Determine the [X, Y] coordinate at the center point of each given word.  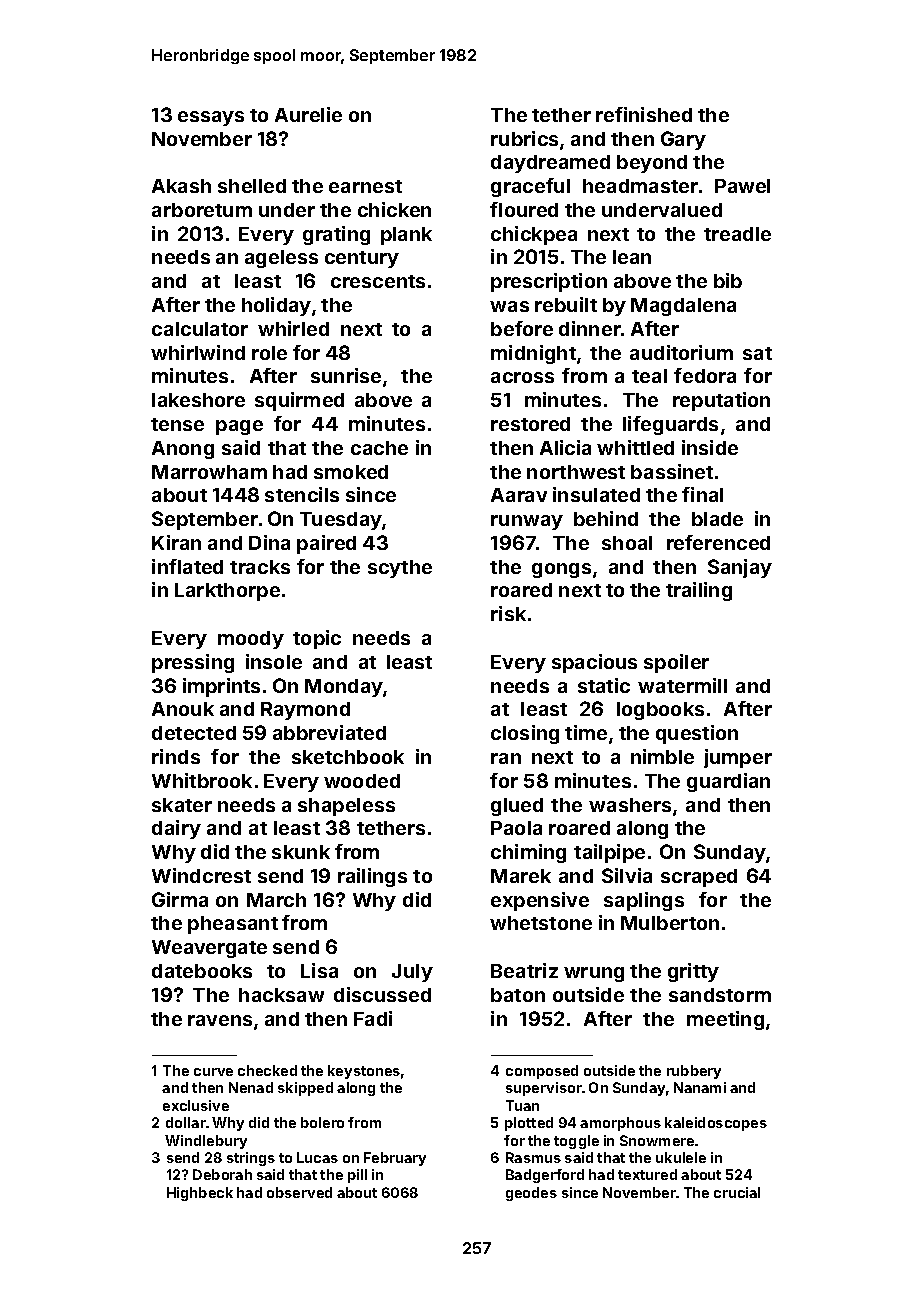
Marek [521, 876]
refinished [644, 114]
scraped [699, 878]
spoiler [676, 663]
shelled [252, 186]
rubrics [524, 138]
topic [317, 639]
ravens [220, 1020]
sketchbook [348, 757]
